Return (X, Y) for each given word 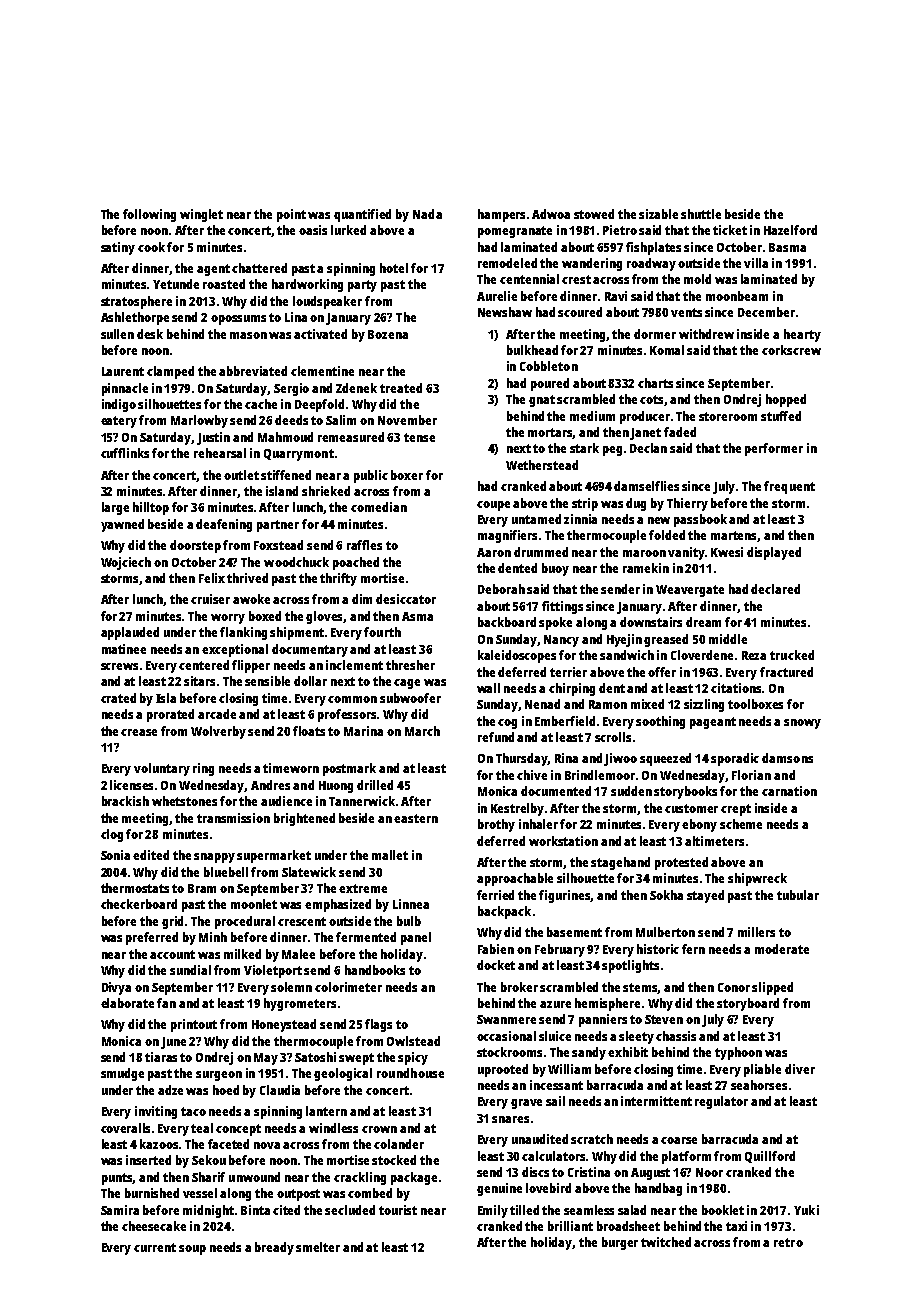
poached (356, 563)
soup (192, 1250)
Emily (493, 1211)
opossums (238, 320)
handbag (658, 1189)
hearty (802, 335)
